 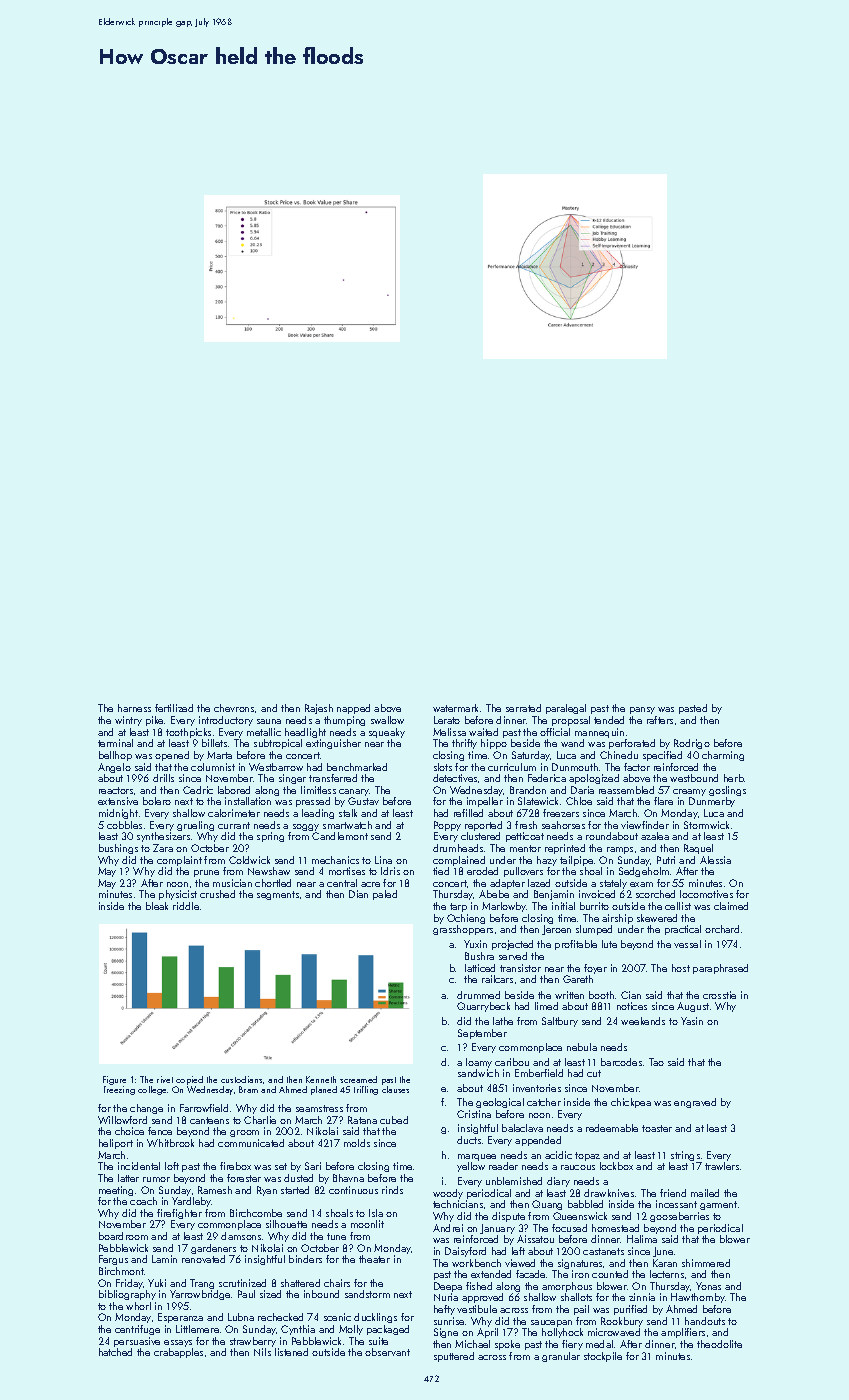 What do you see at coordinates (692, 744) in the document?
I see `Rodrigo` at bounding box center [692, 744].
